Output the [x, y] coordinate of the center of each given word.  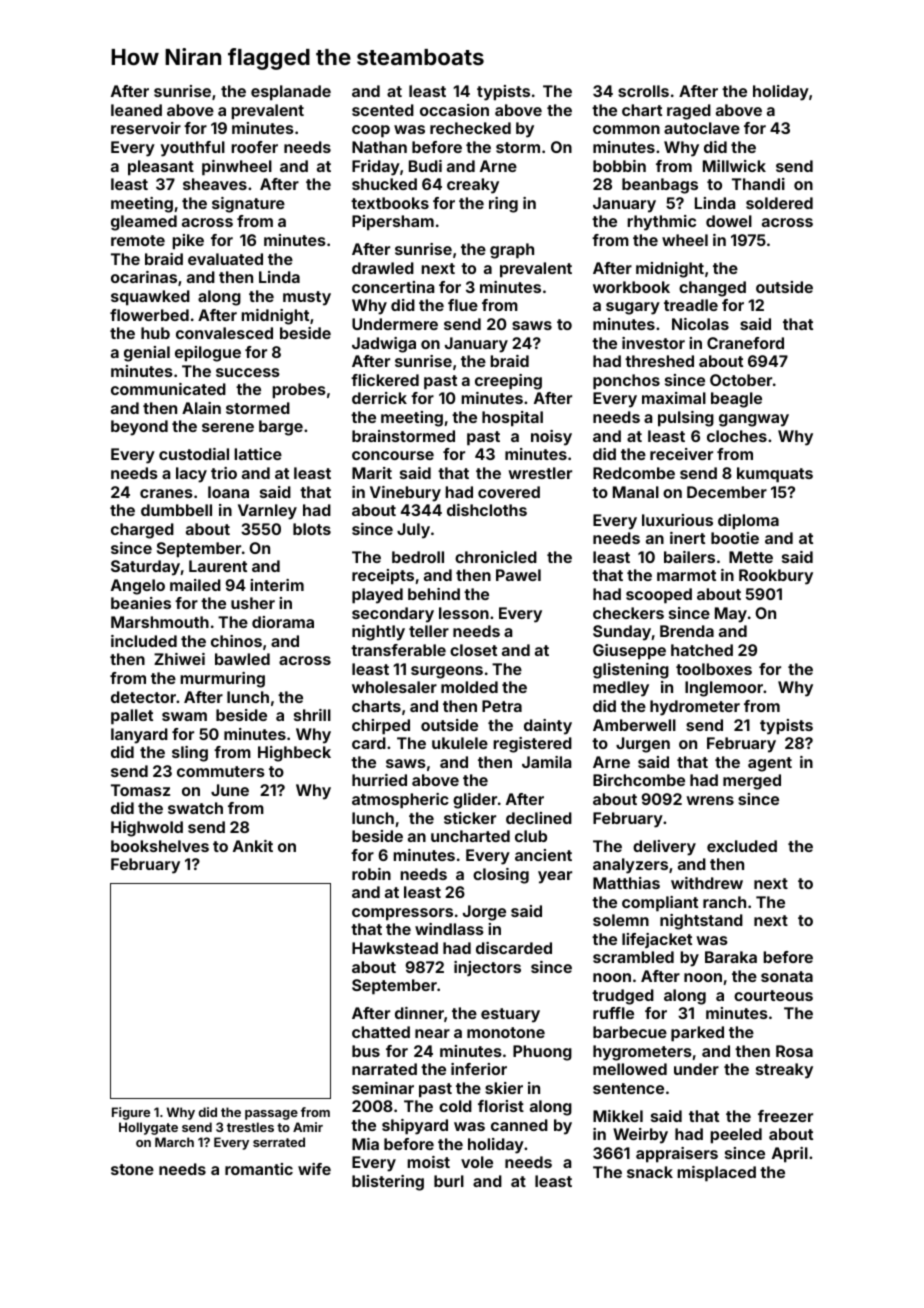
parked [697, 1034]
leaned [136, 110]
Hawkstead [395, 948]
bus [366, 1051]
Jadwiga [384, 345]
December [727, 492]
